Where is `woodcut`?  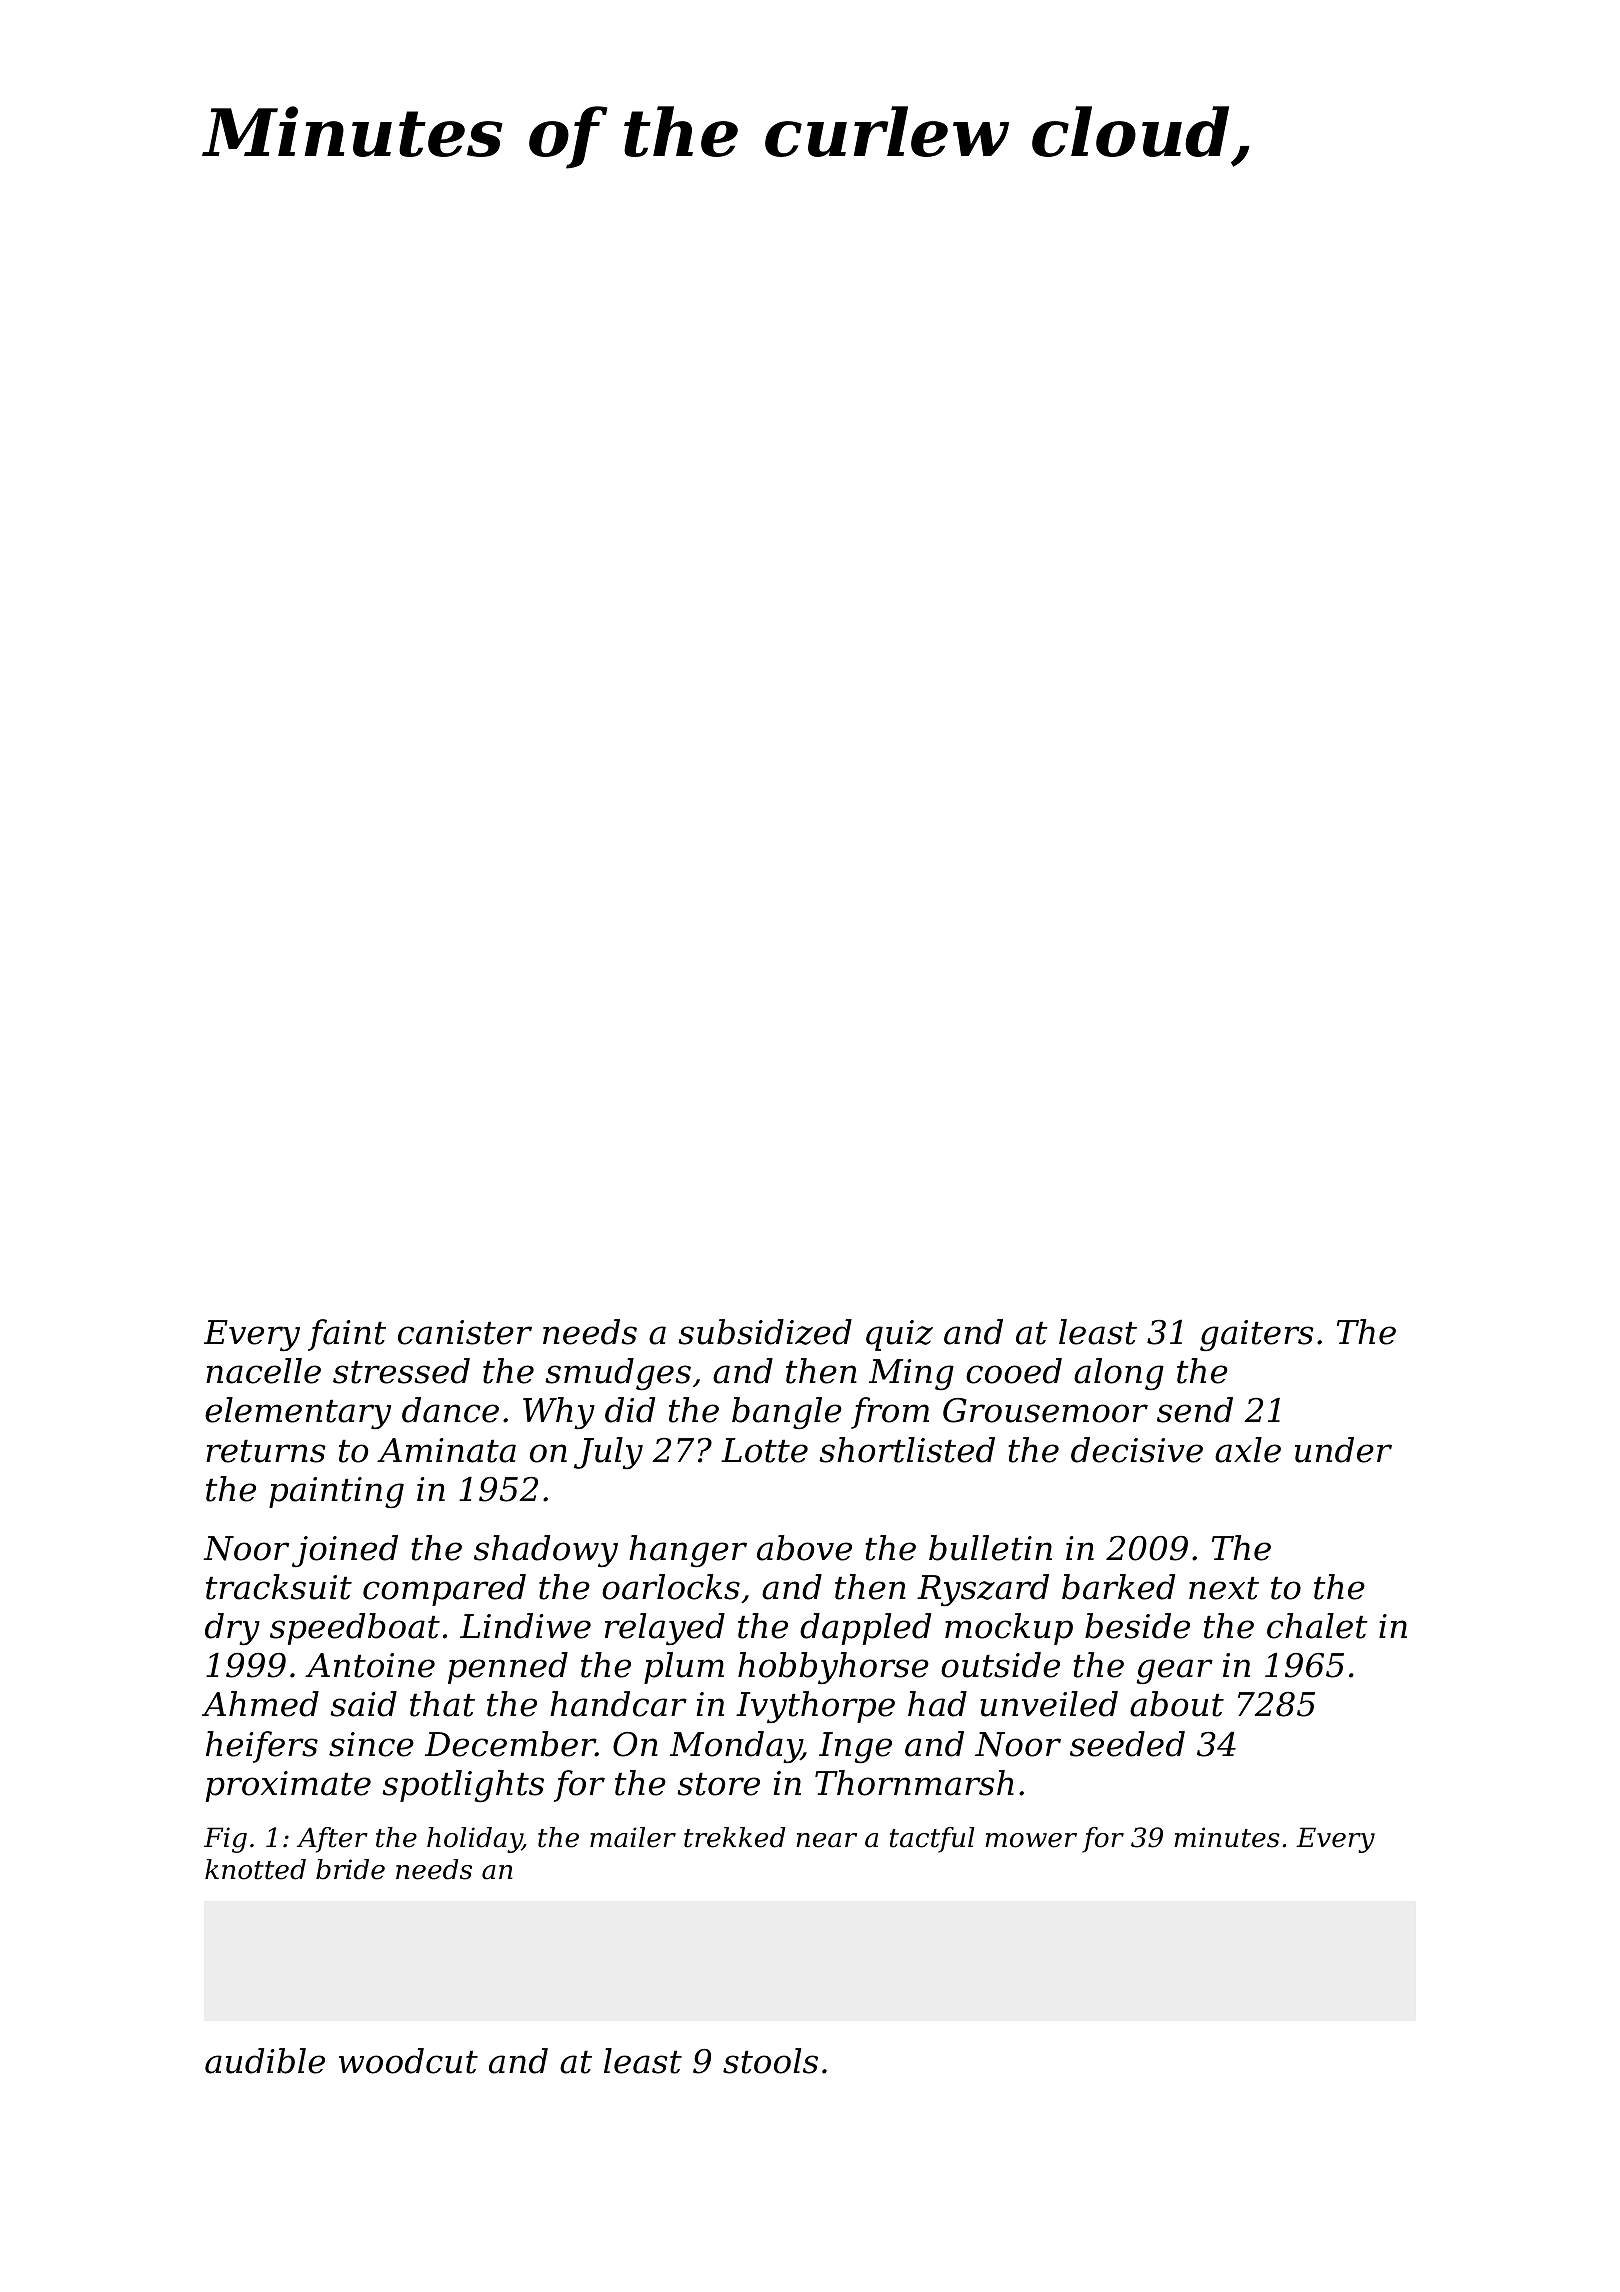 woodcut is located at coordinates (408, 2061).
